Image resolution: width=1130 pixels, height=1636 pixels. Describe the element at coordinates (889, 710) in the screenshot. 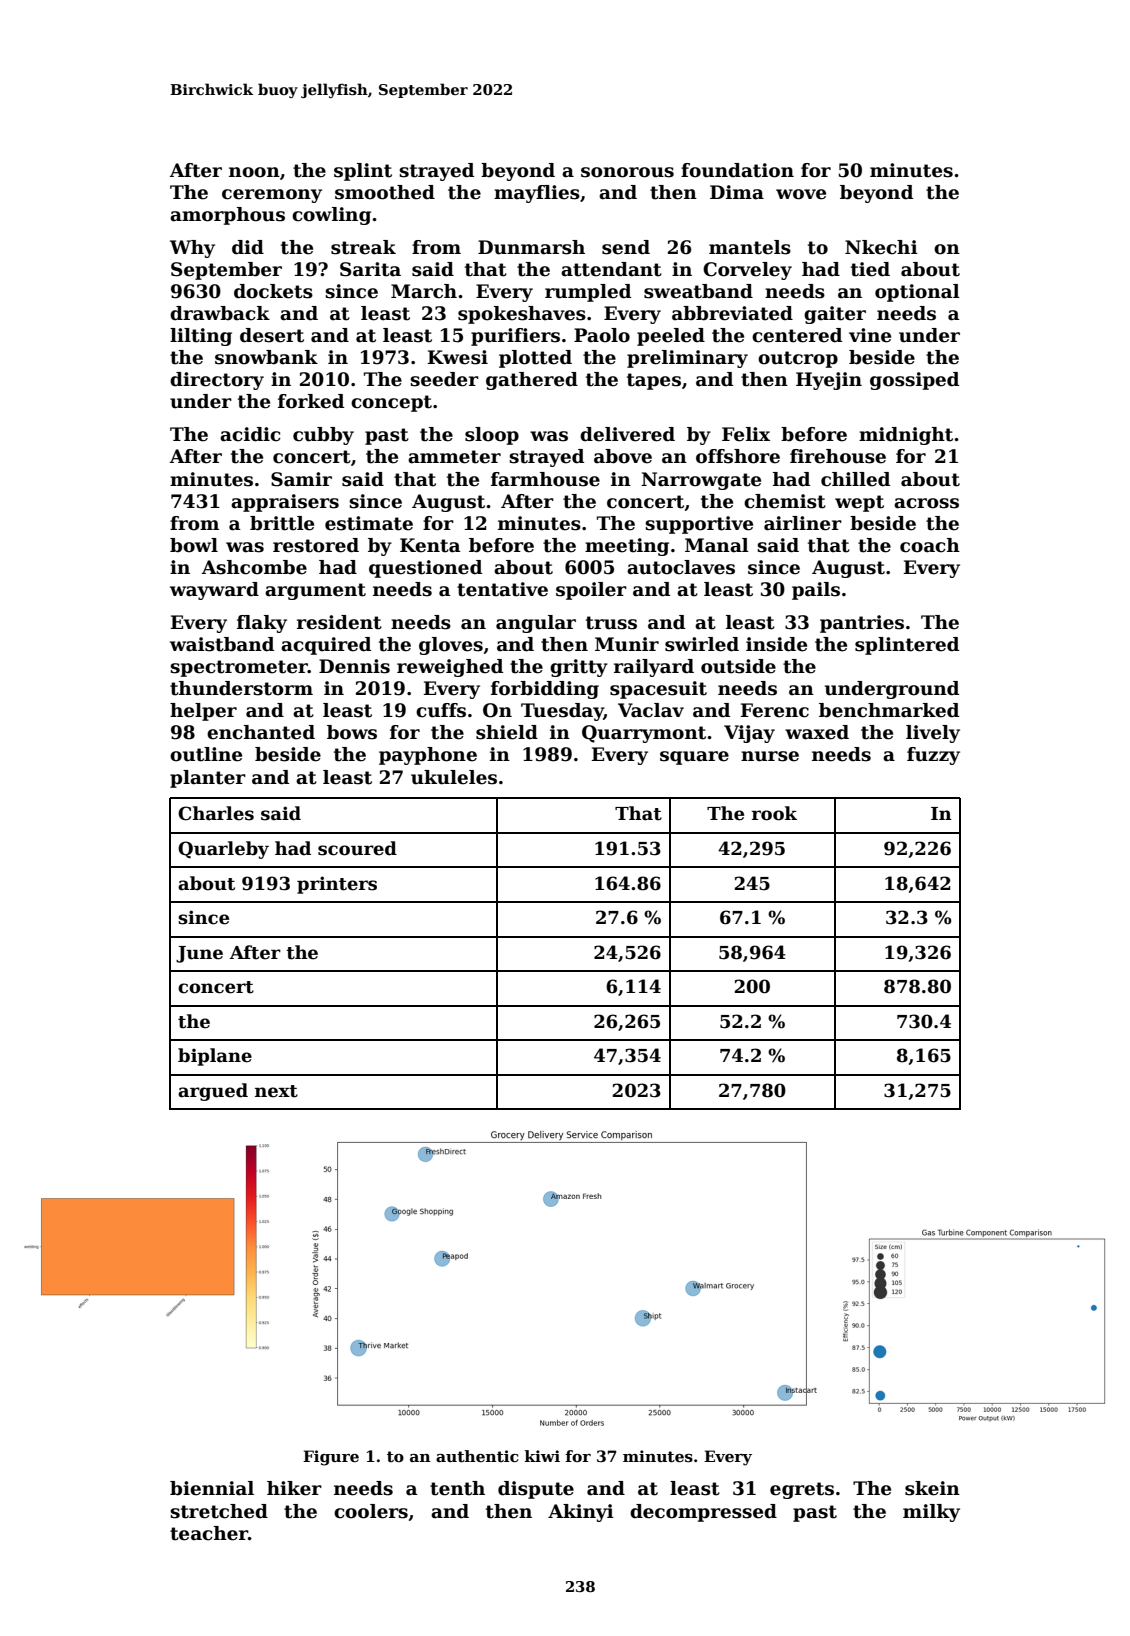

I see `benchmarked` at that location.
